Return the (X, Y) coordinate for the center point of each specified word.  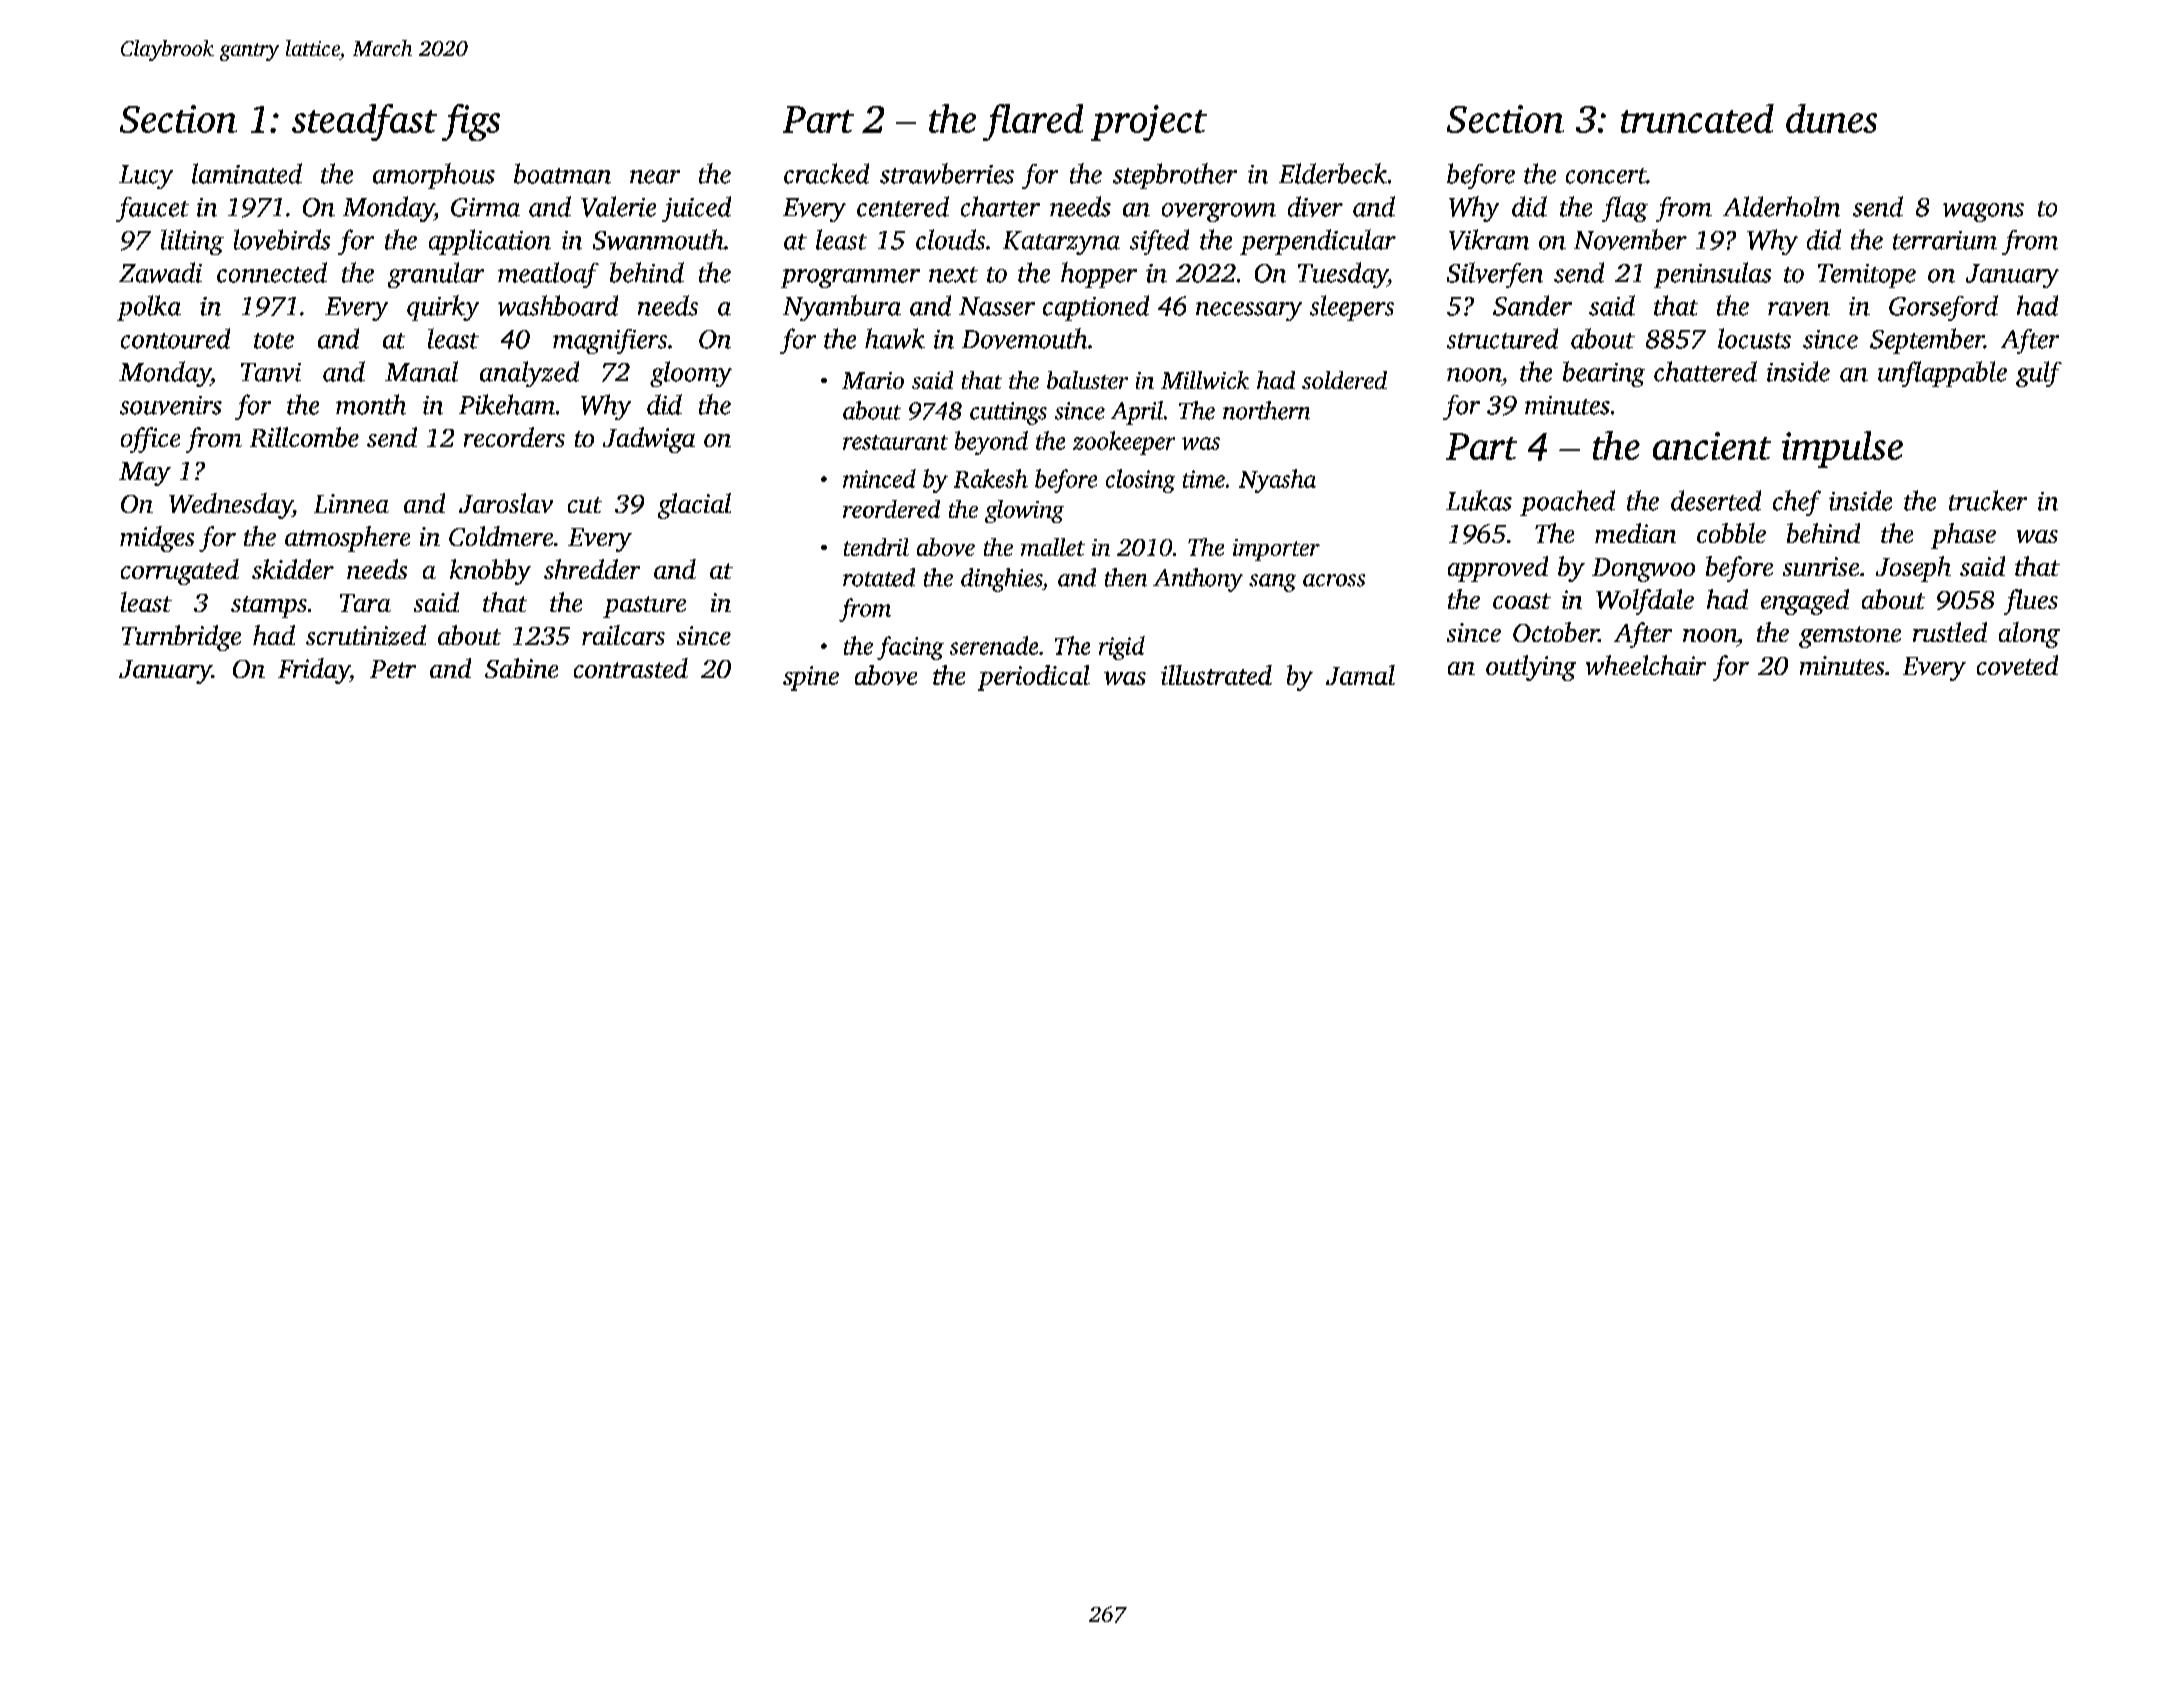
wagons (1983, 212)
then (1126, 577)
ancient (1712, 446)
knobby (490, 572)
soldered (1344, 380)
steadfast (364, 122)
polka (149, 308)
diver (1315, 206)
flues (2031, 602)
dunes (1831, 118)
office (150, 440)
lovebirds (282, 239)
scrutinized (366, 635)
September (1927, 341)
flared (1033, 122)
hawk (895, 338)
